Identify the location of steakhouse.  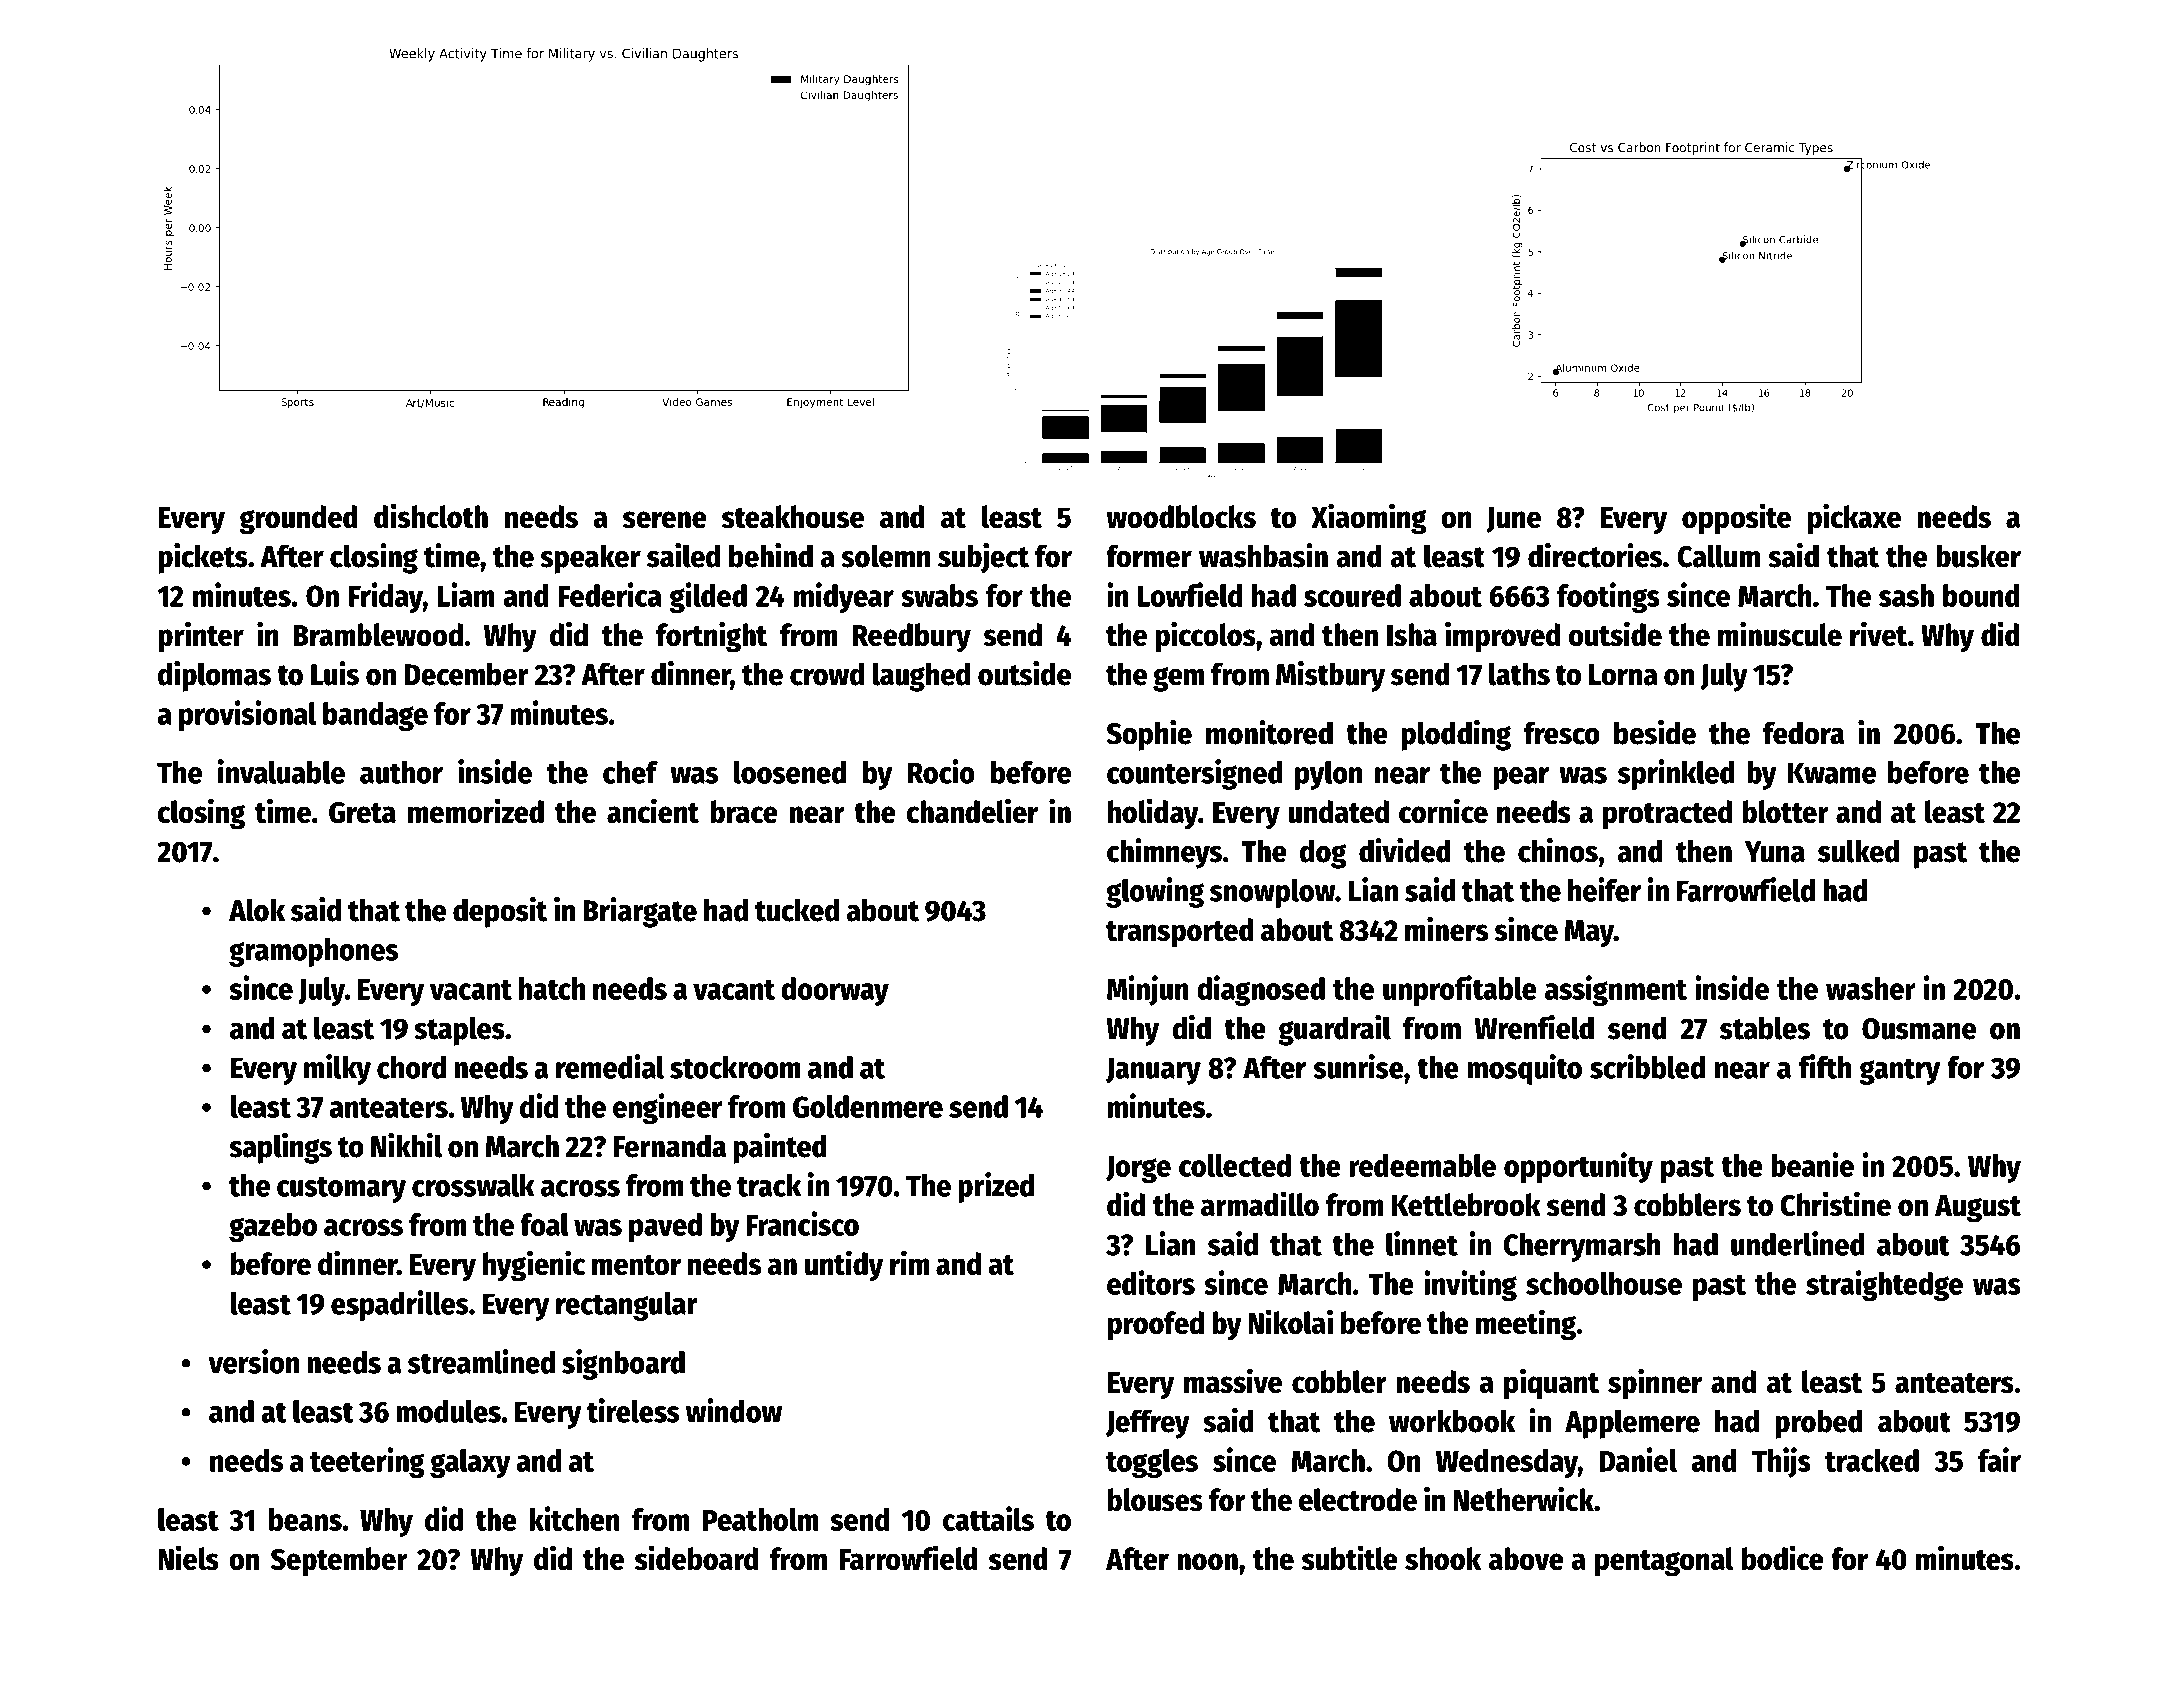
(793, 517).
